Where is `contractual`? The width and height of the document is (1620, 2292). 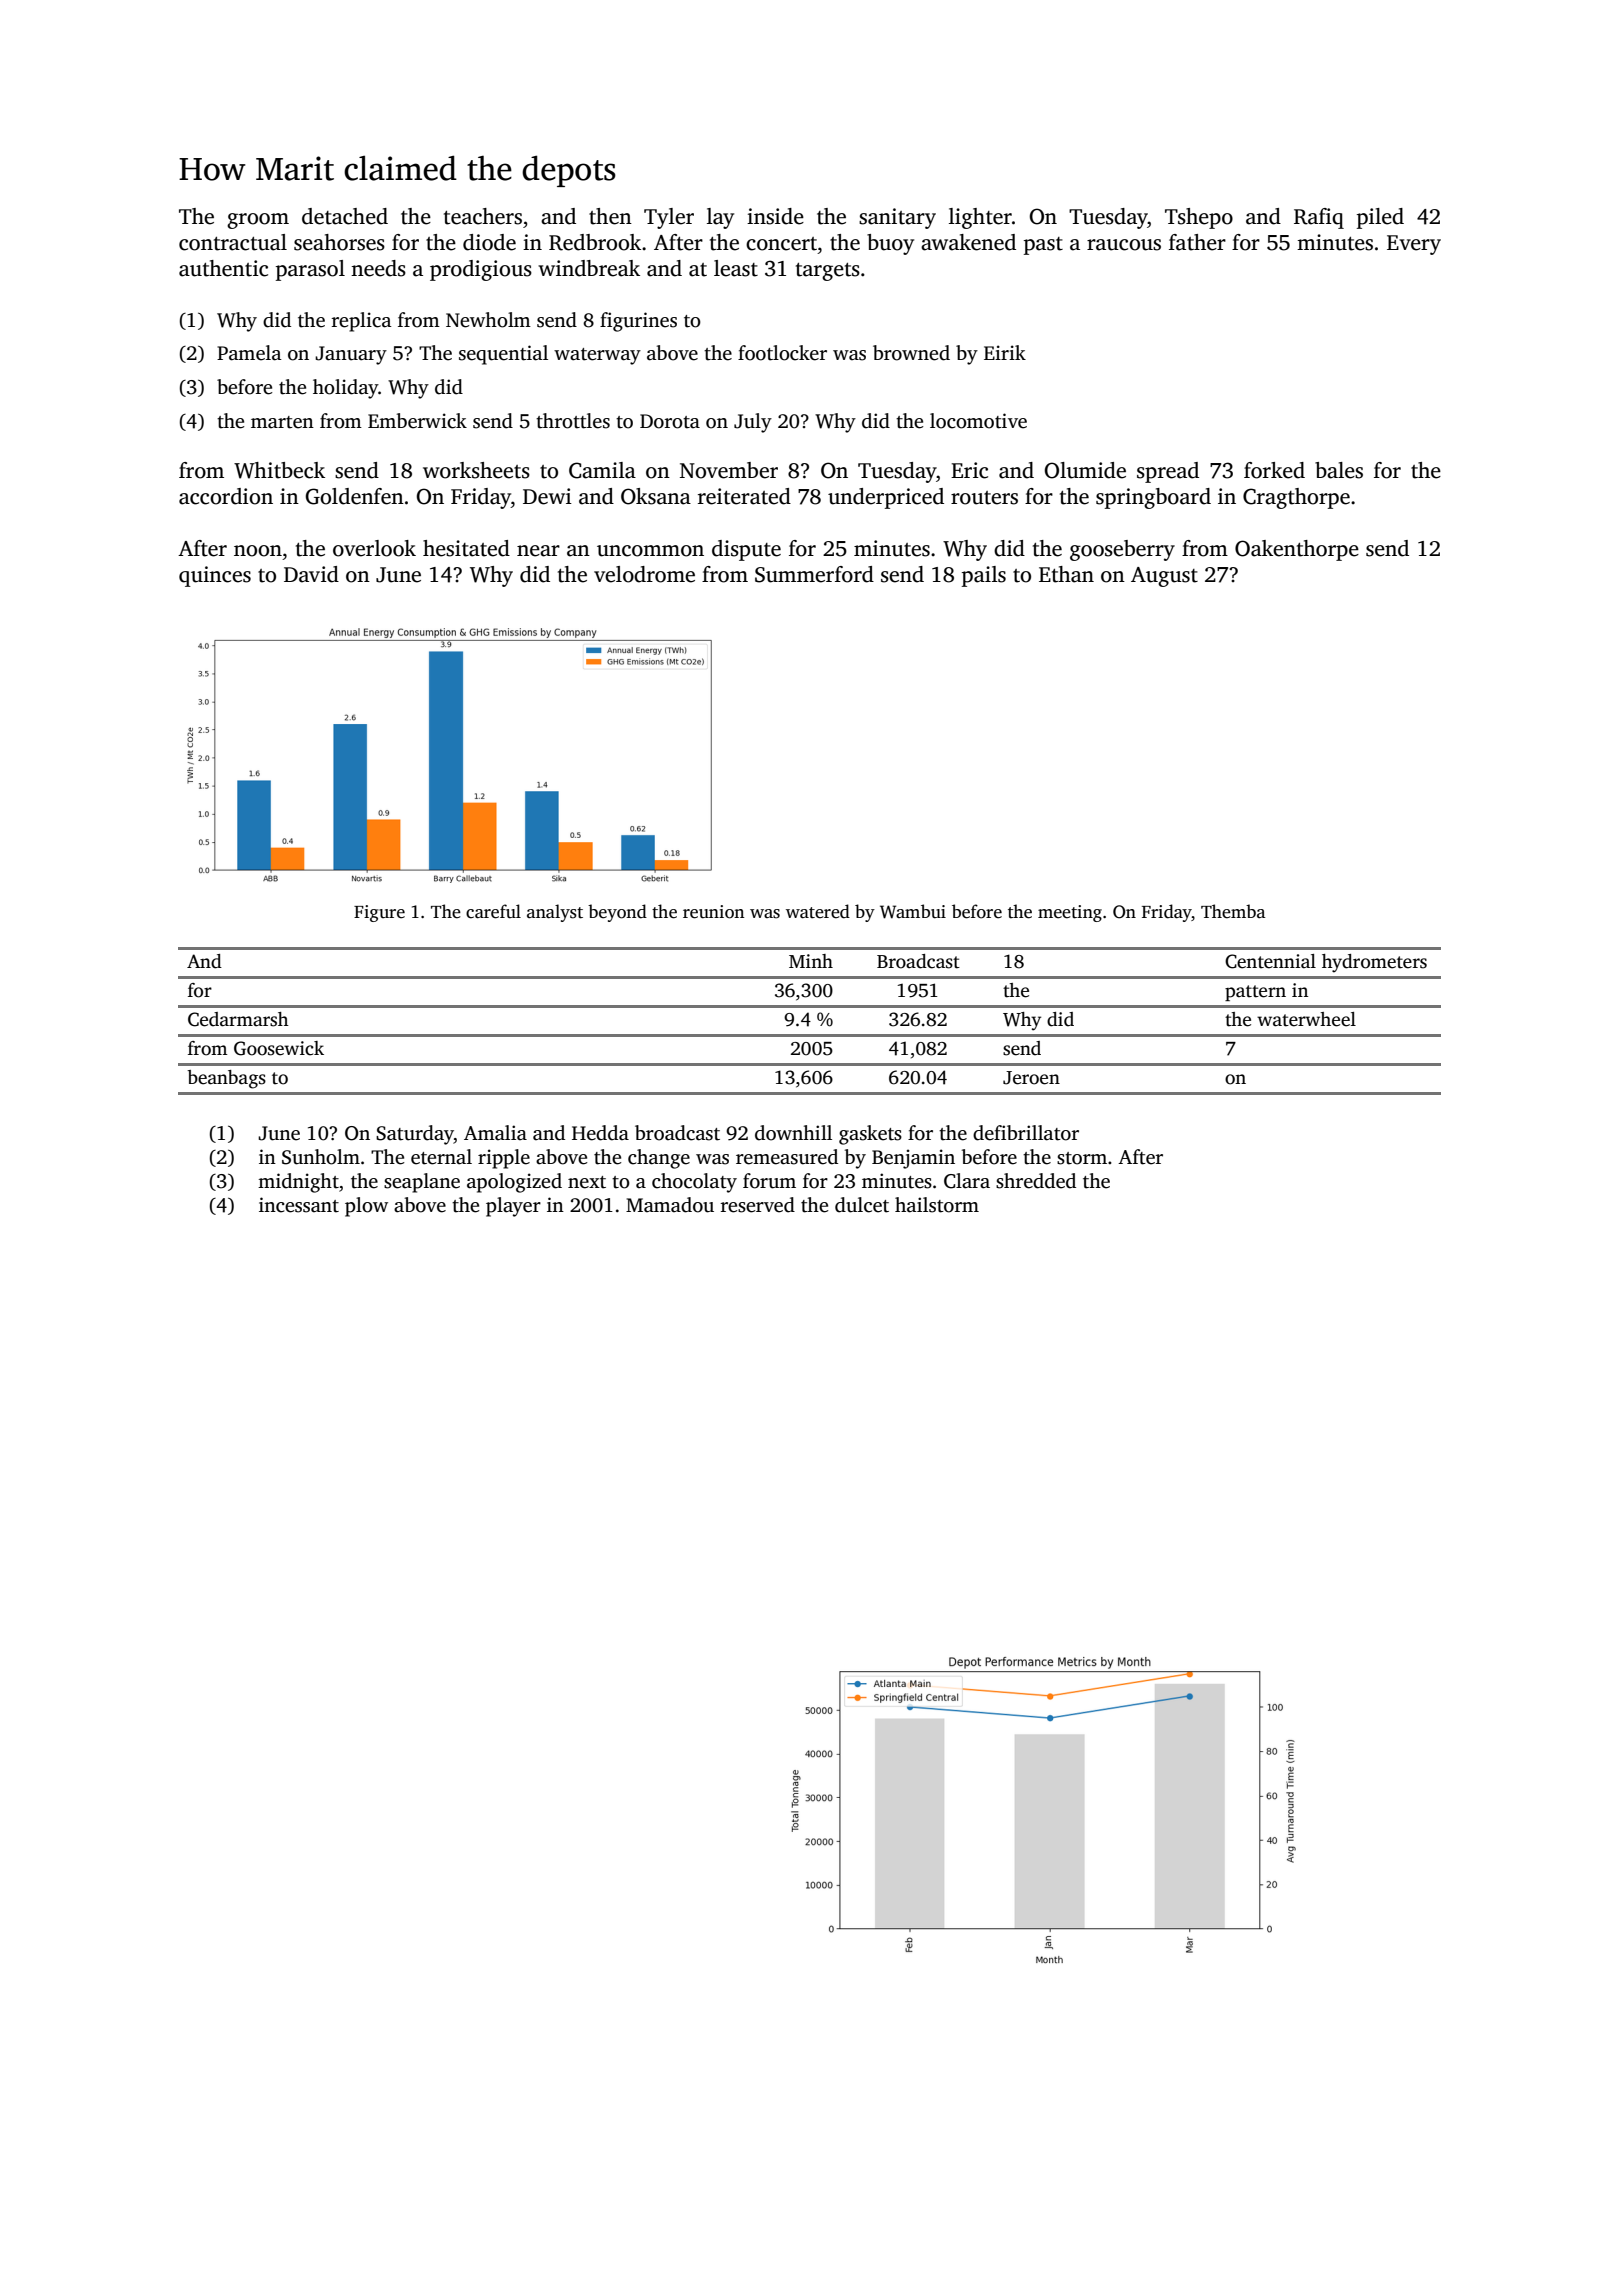 contractual is located at coordinates (233, 242).
